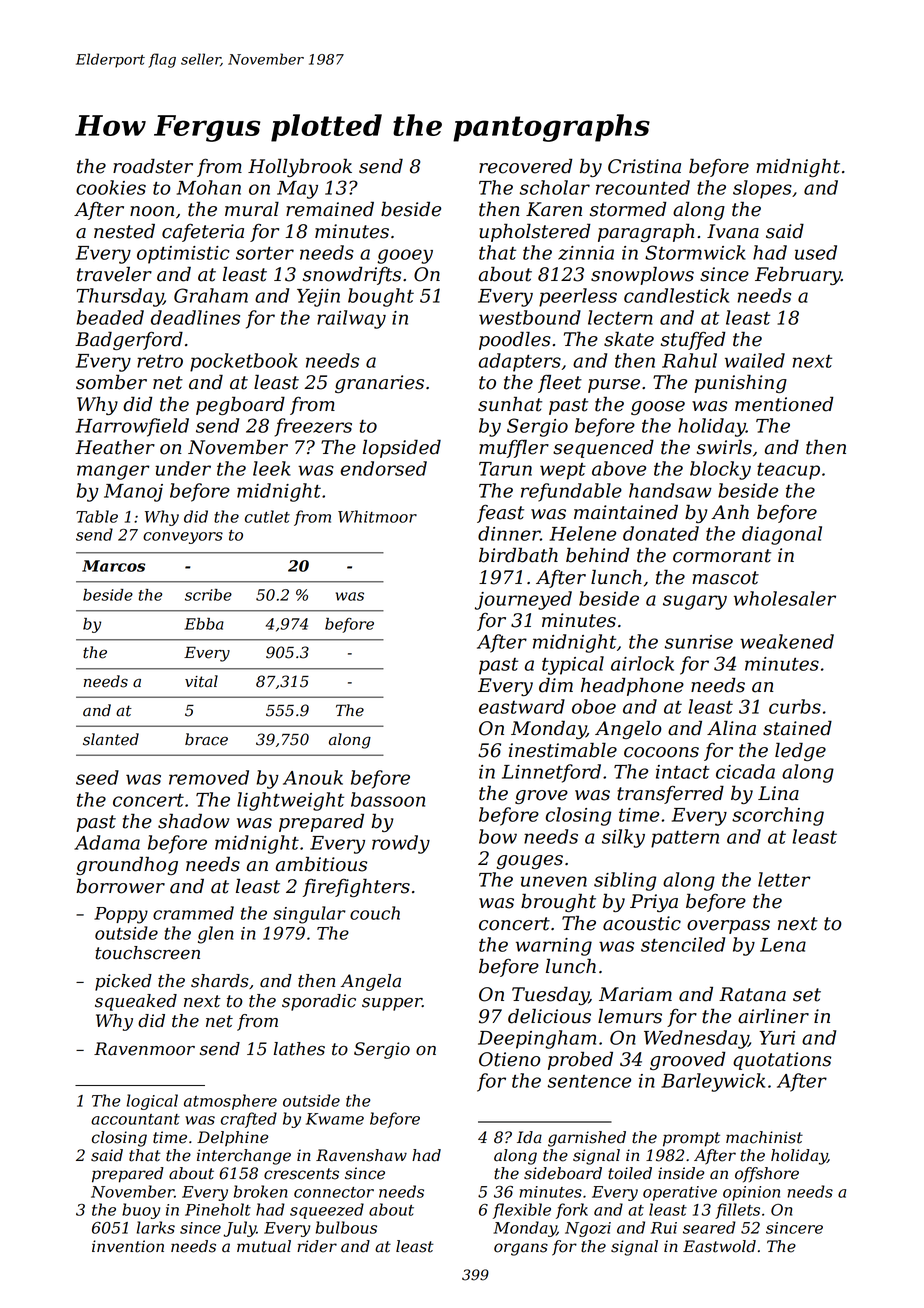  I want to click on roadster, so click(153, 166).
